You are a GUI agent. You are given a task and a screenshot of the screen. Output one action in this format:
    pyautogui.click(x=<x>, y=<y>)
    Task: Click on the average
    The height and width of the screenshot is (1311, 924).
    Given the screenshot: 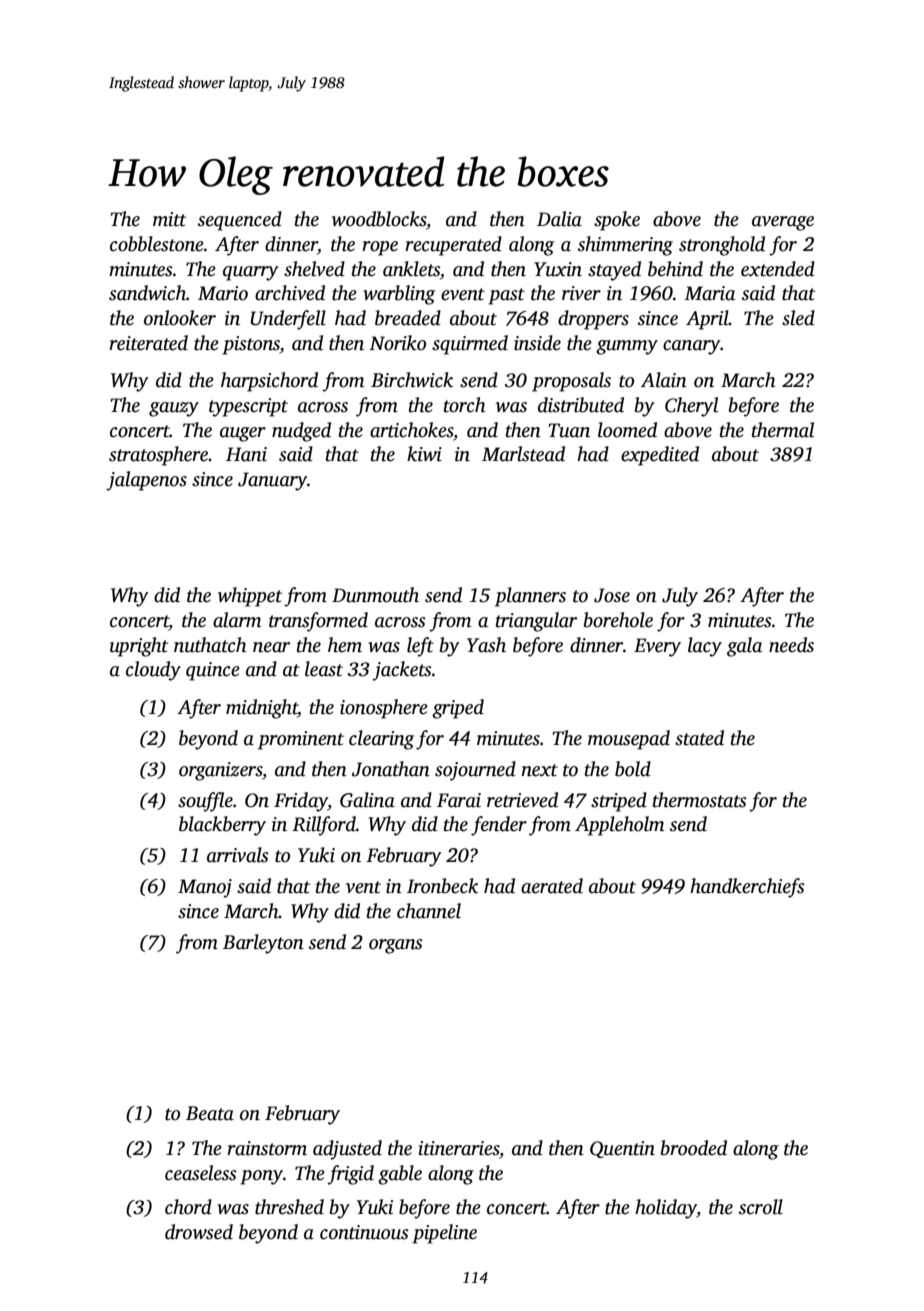 What is the action you would take?
    pyautogui.click(x=783, y=223)
